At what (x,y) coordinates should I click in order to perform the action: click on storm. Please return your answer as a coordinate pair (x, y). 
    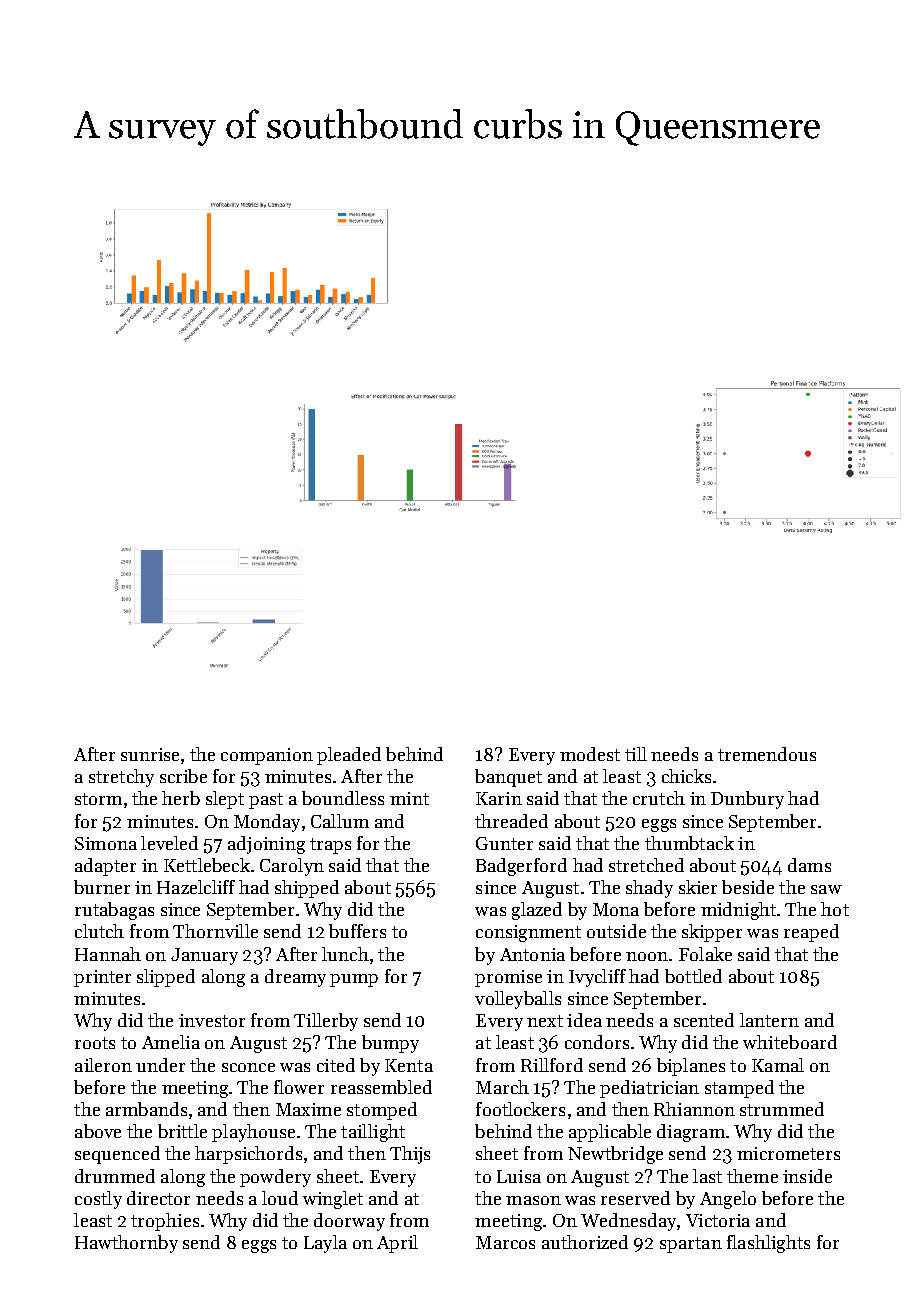
    Looking at the image, I should click on (98, 799).
